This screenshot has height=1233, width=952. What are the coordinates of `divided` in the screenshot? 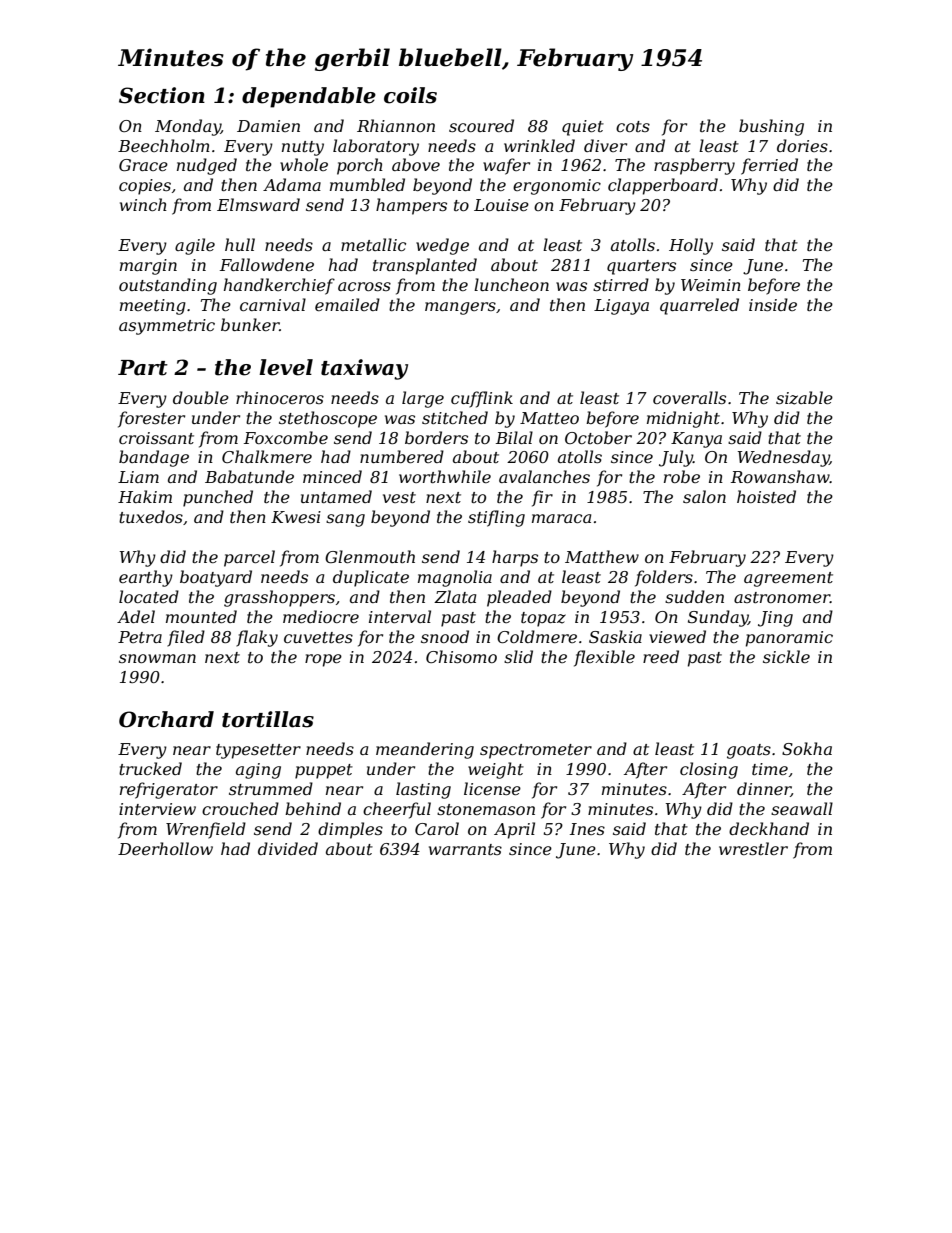 It's located at (288, 848).
